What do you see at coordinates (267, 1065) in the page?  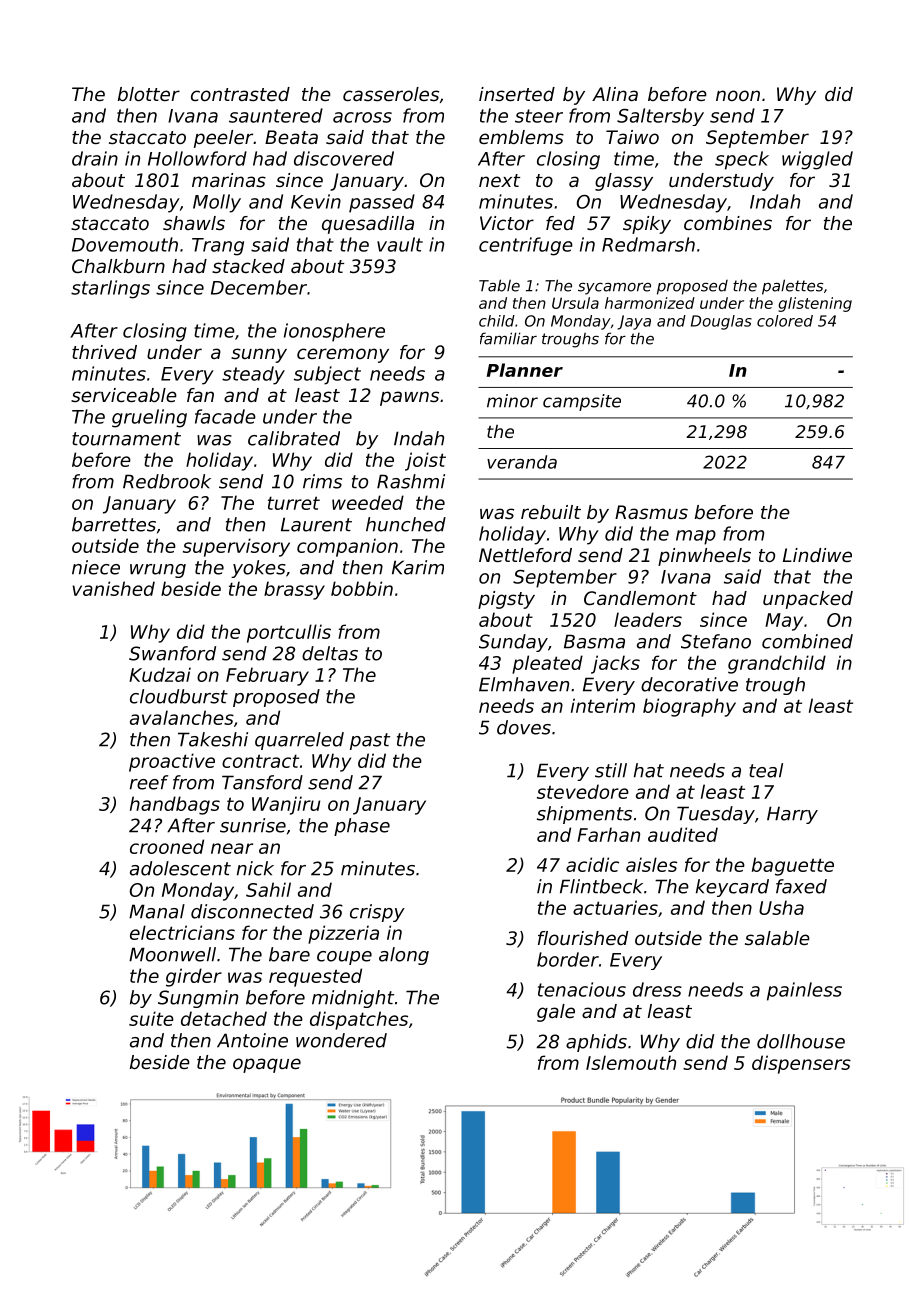 I see `opaque` at bounding box center [267, 1065].
